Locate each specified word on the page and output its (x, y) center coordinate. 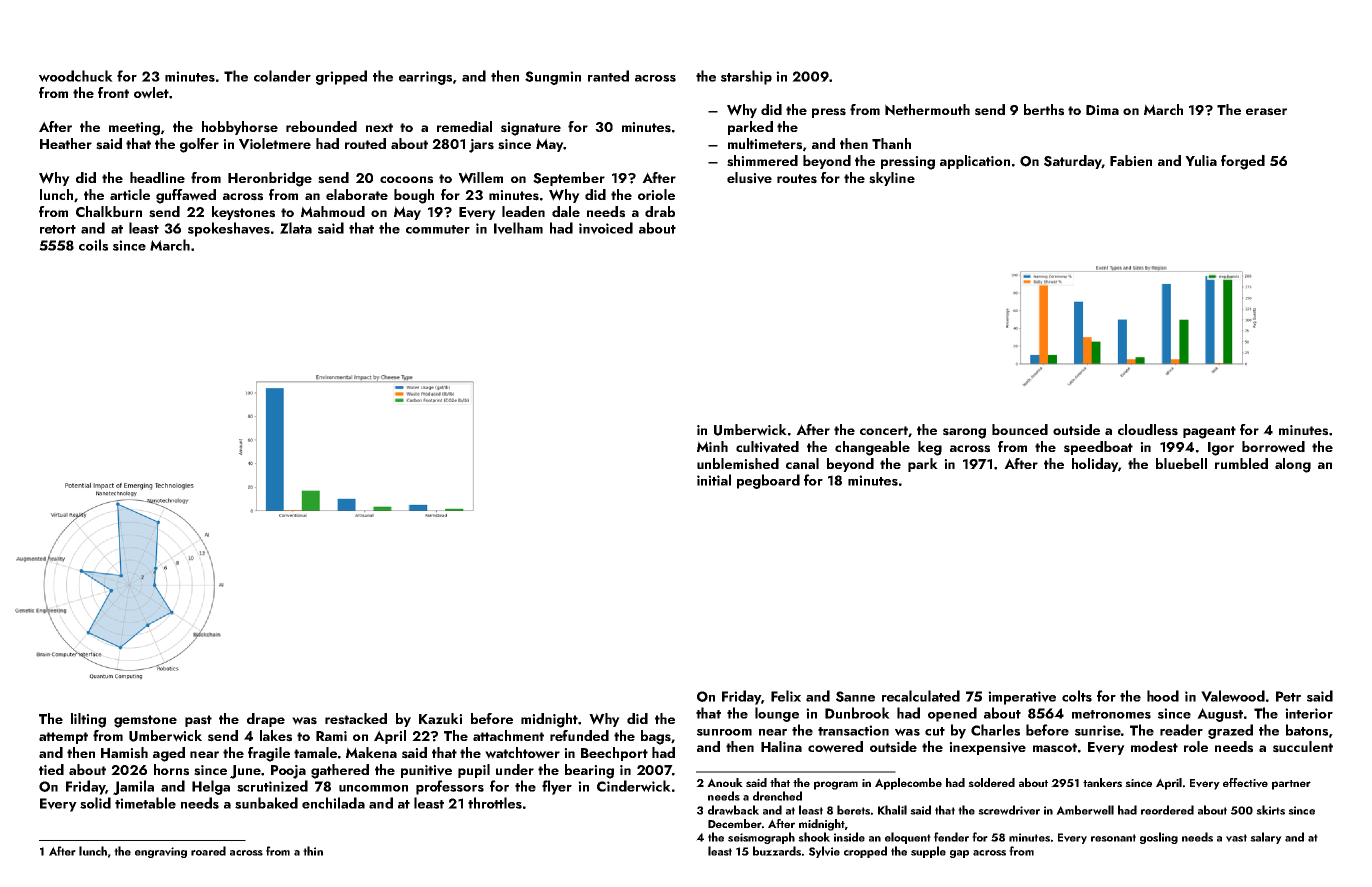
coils (93, 245)
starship (746, 77)
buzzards (777, 851)
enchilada (333, 803)
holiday (1095, 465)
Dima (1102, 110)
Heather (66, 143)
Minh (712, 446)
